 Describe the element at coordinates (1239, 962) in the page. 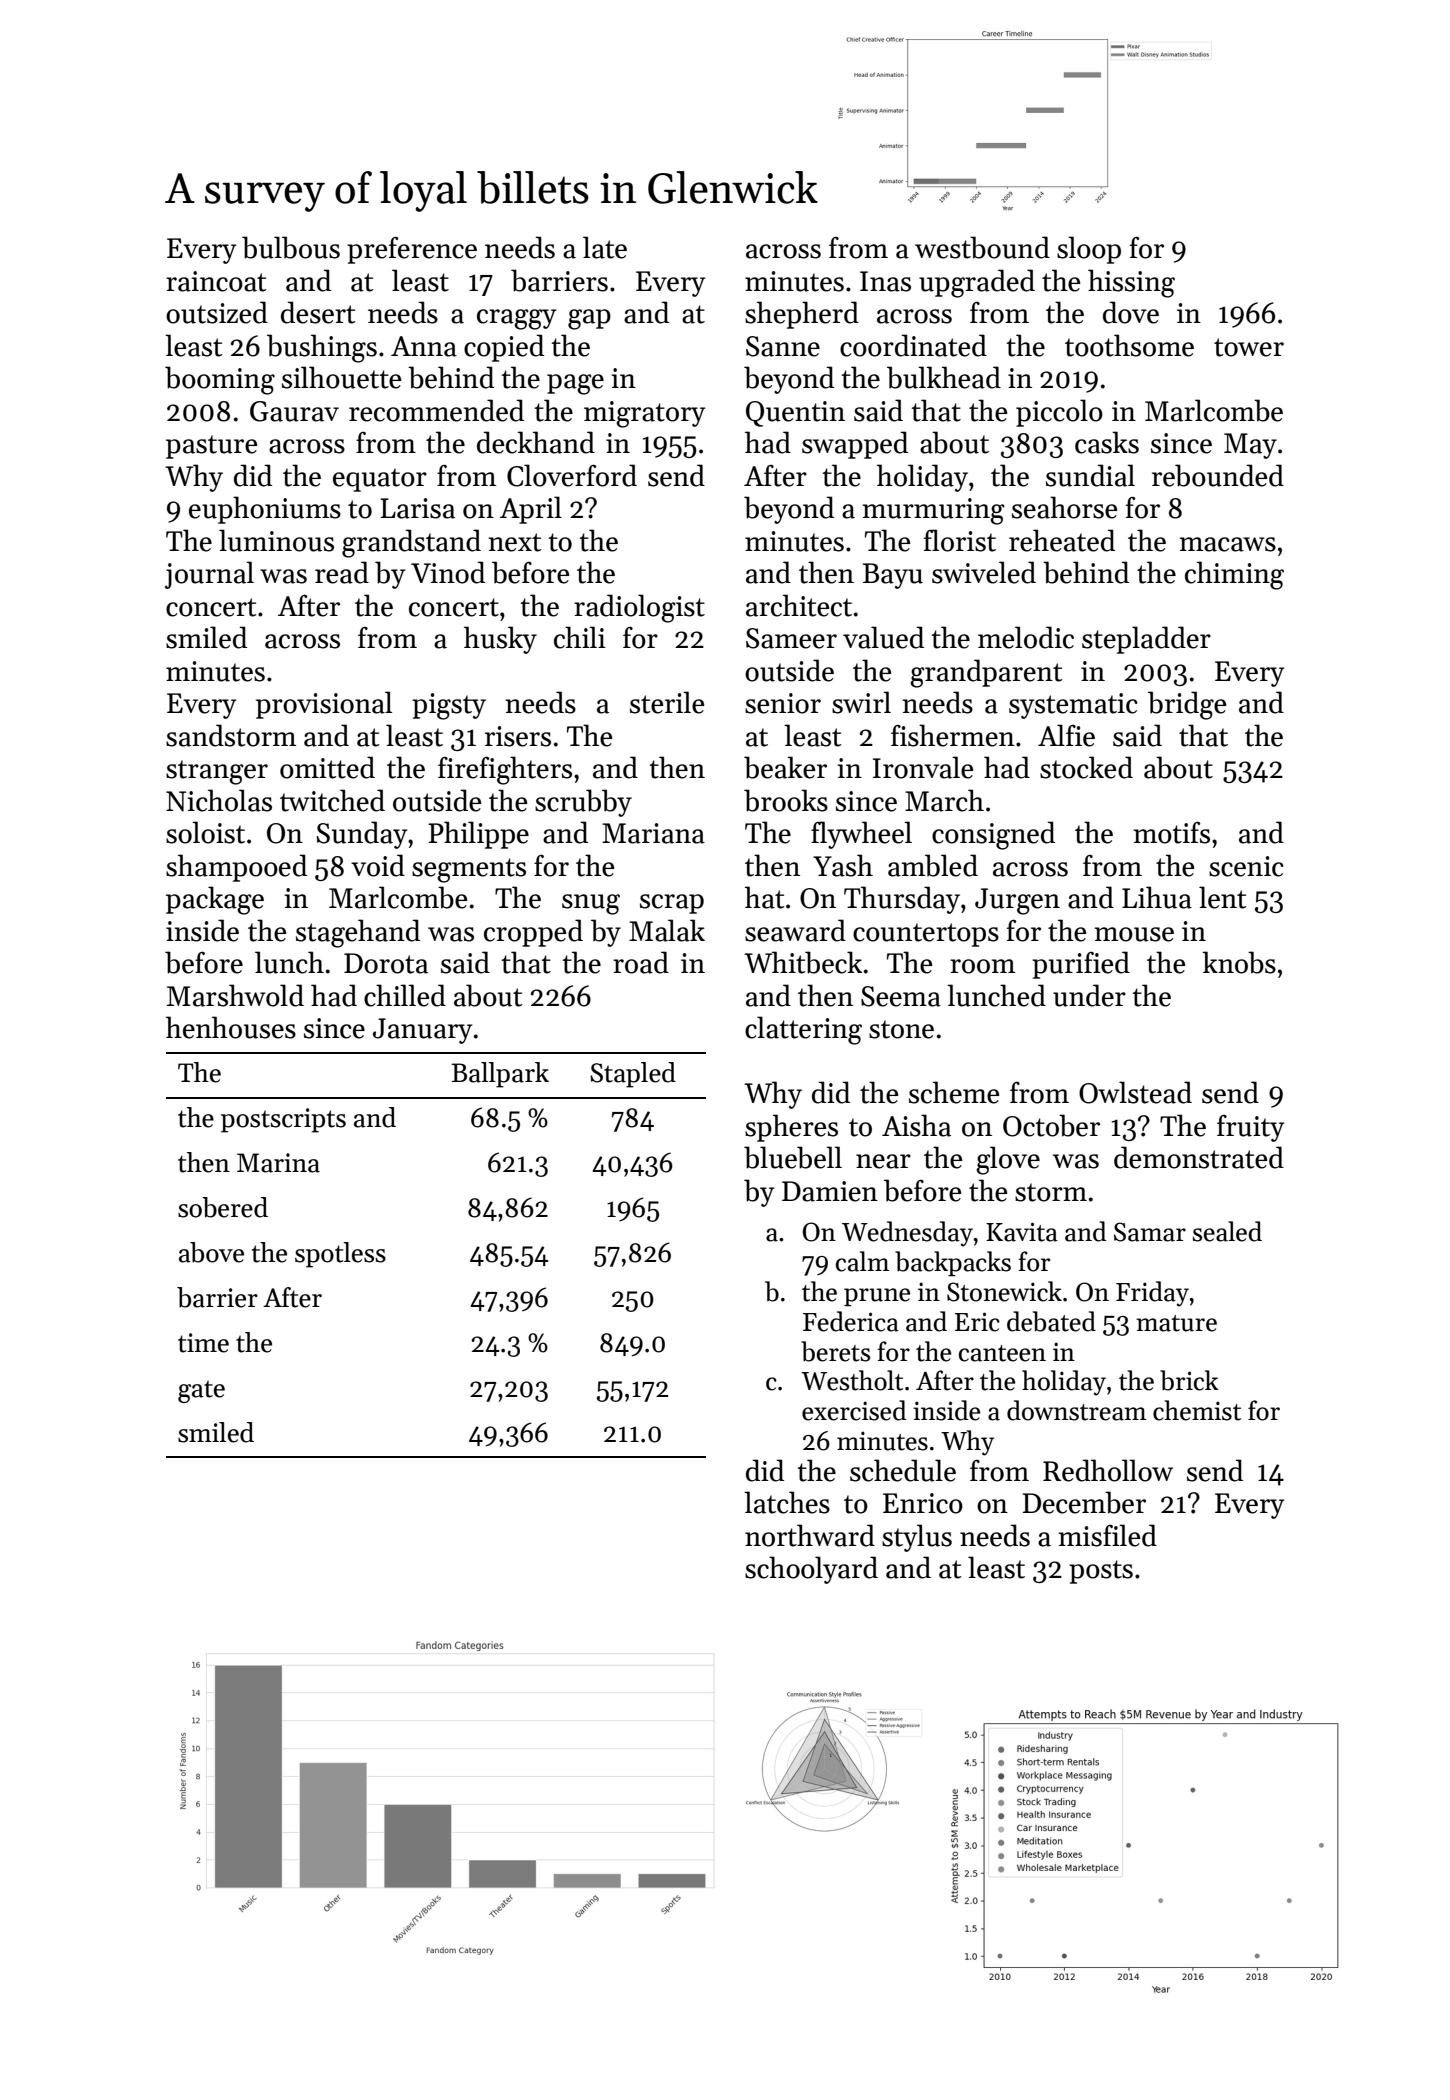

I see `knobs` at that location.
